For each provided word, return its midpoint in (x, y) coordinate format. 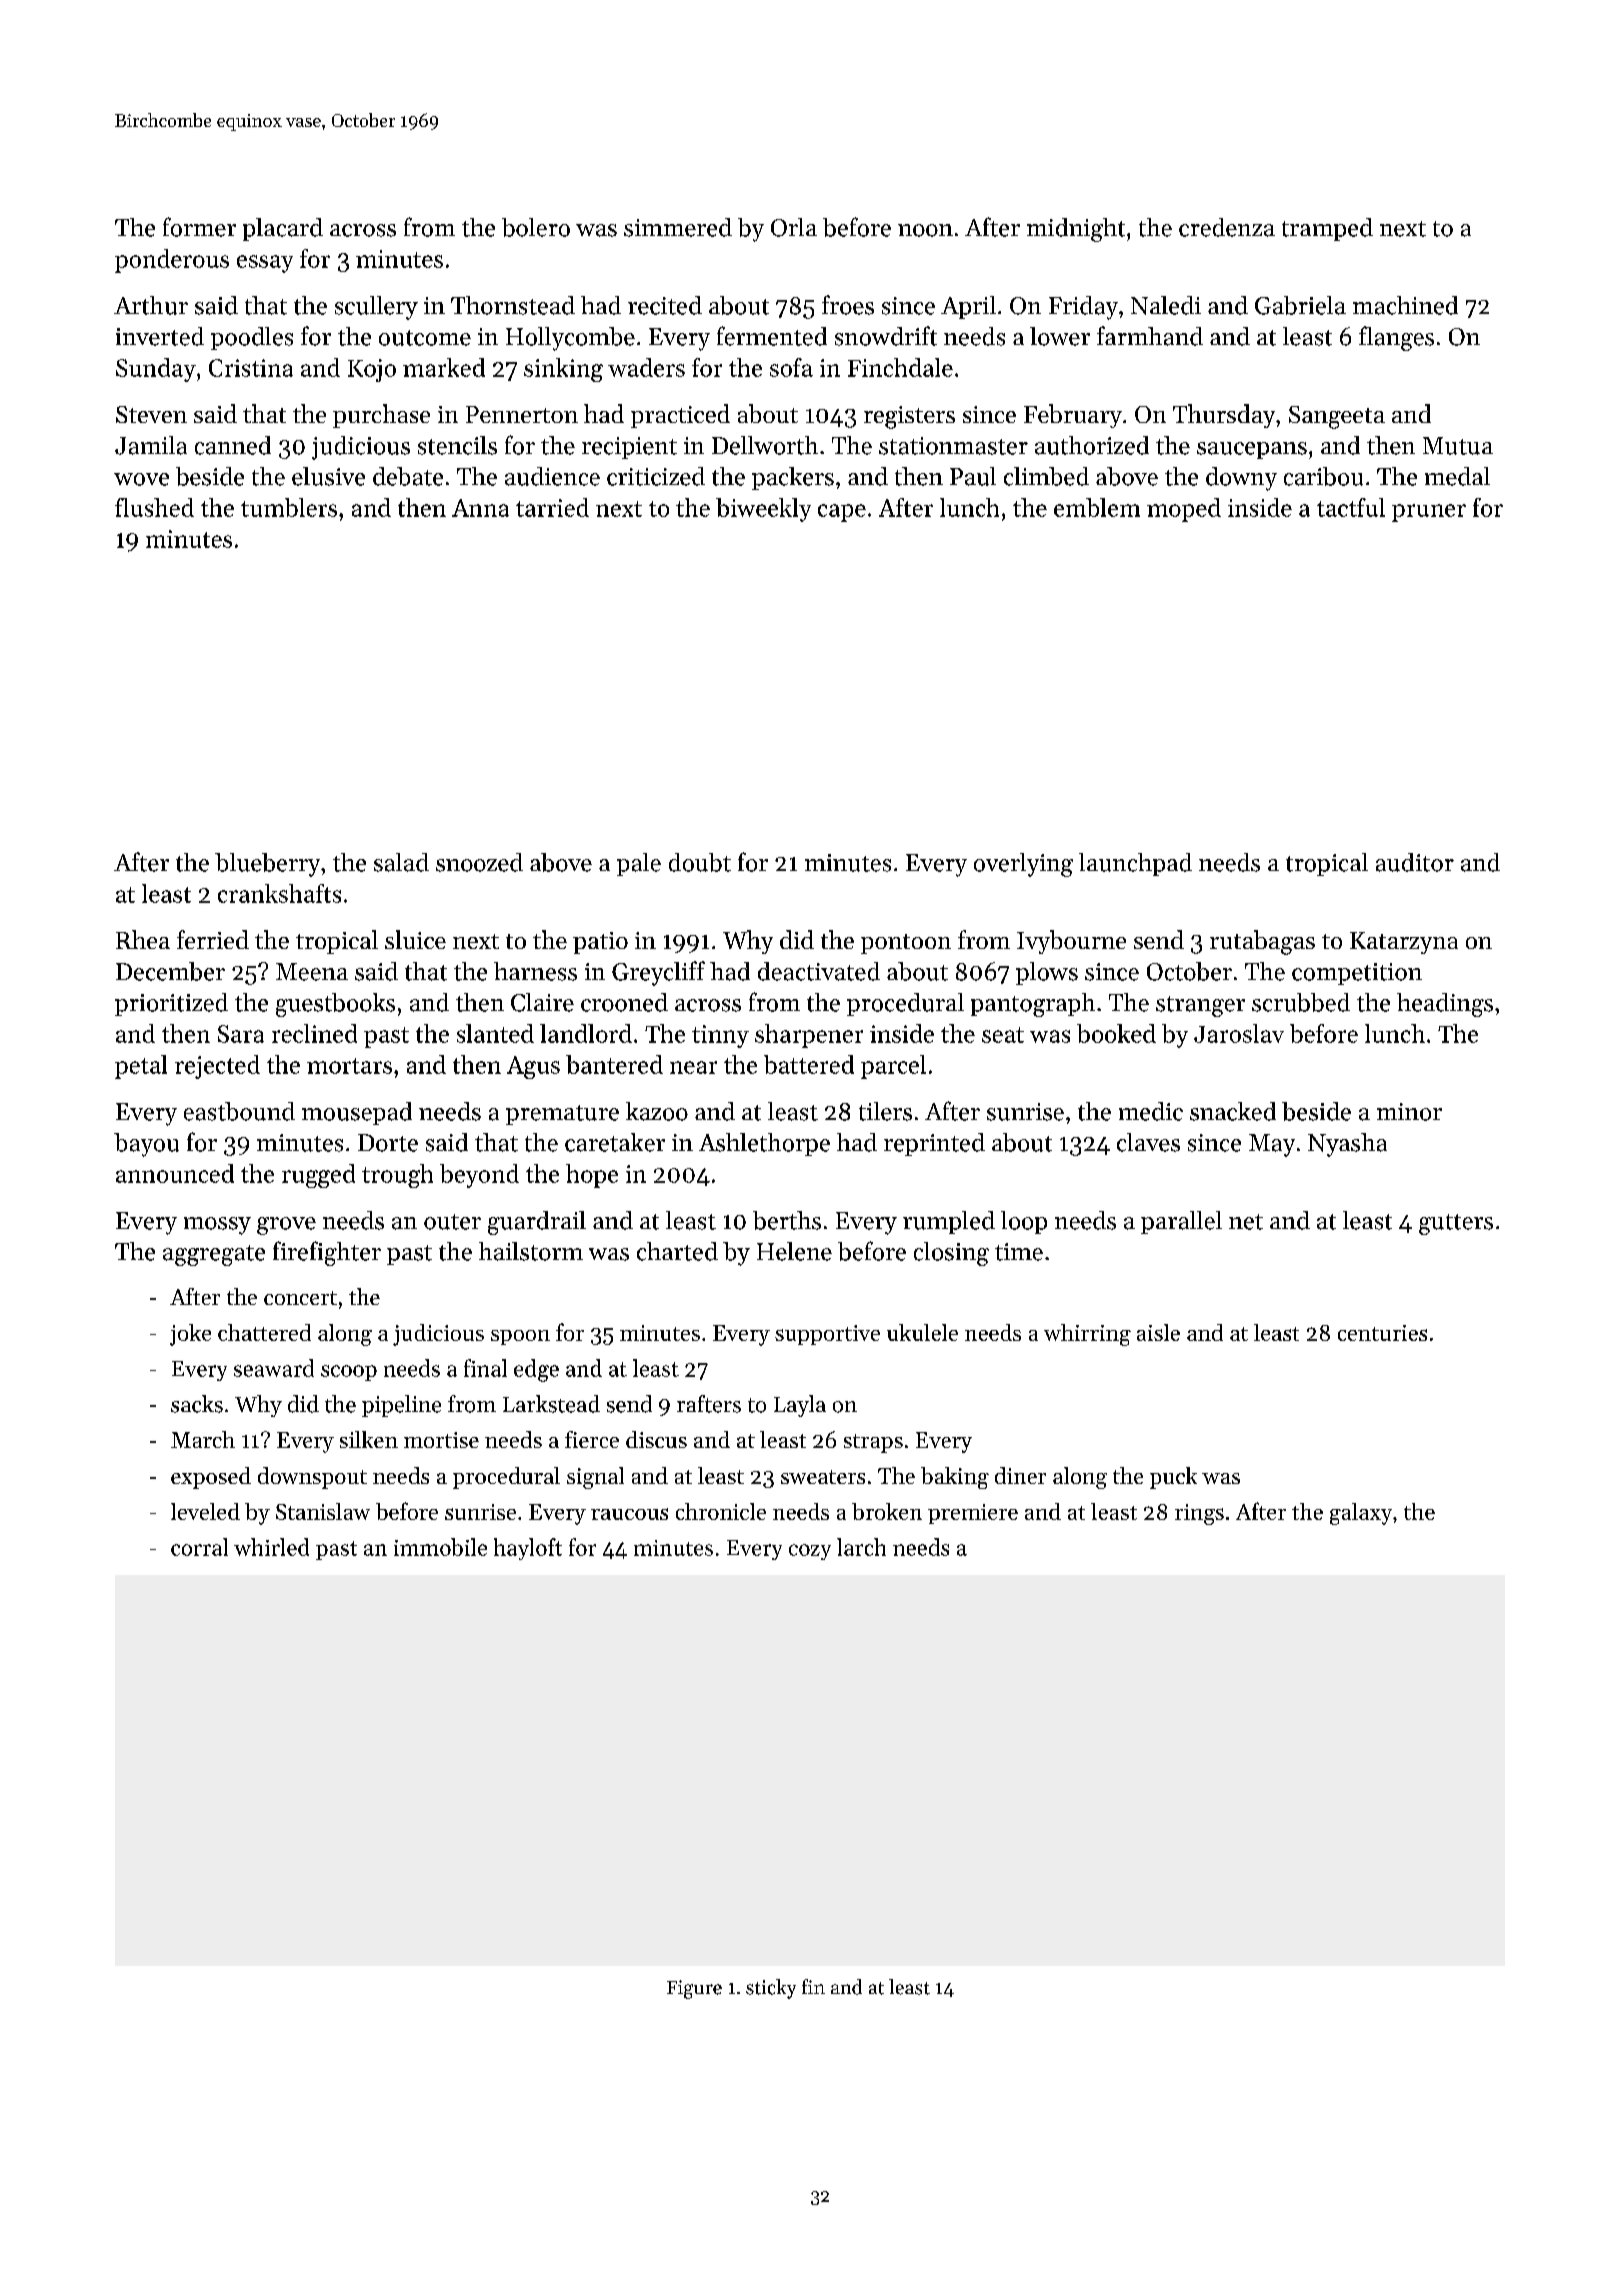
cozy (810, 1552)
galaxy (1361, 1514)
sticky (771, 1989)
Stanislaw (323, 1511)
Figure (694, 1989)
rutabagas (1262, 942)
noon (925, 230)
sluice (415, 939)
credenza (1227, 227)
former (199, 227)
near (693, 1067)
